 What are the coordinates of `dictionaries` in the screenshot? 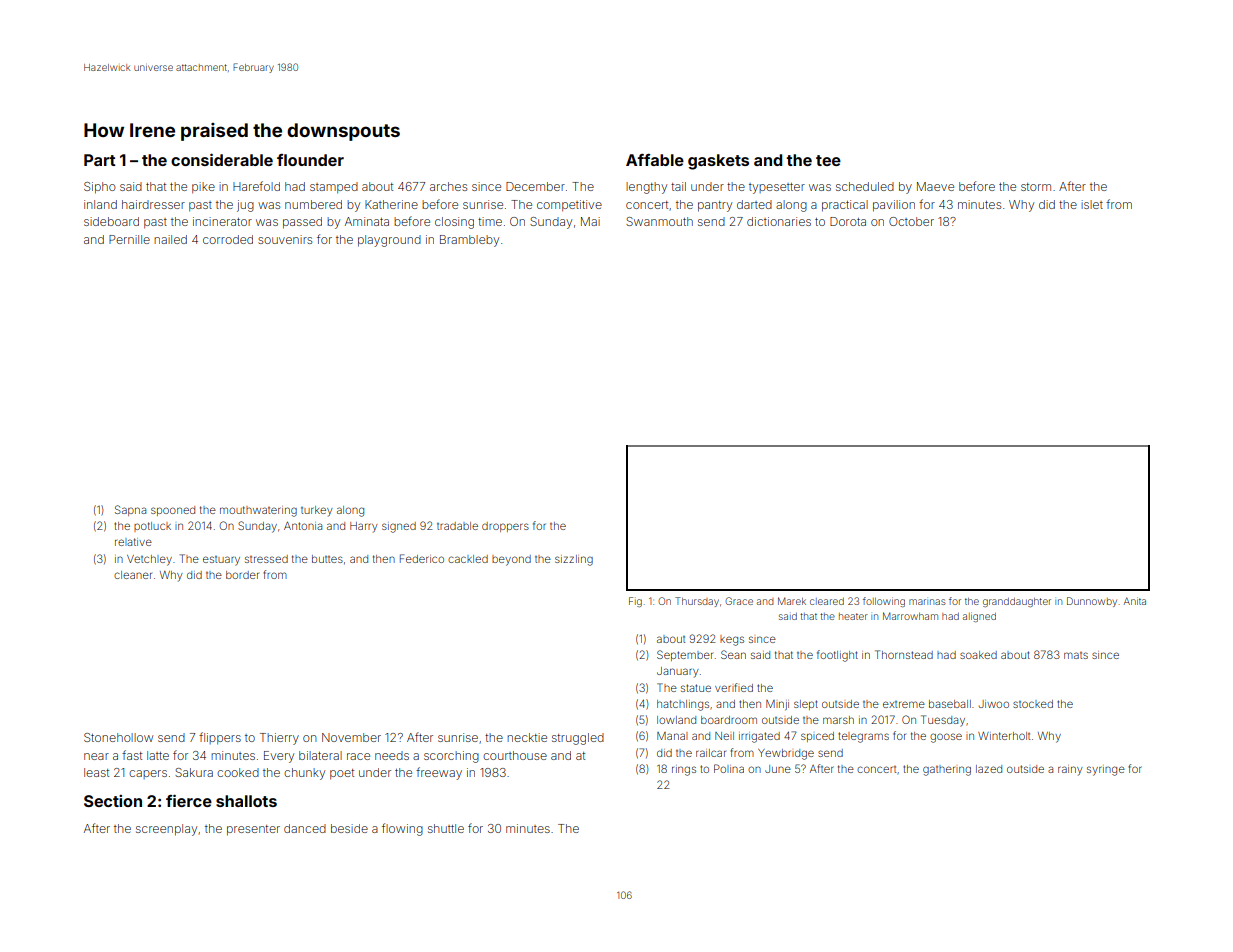 It's located at (779, 221).
